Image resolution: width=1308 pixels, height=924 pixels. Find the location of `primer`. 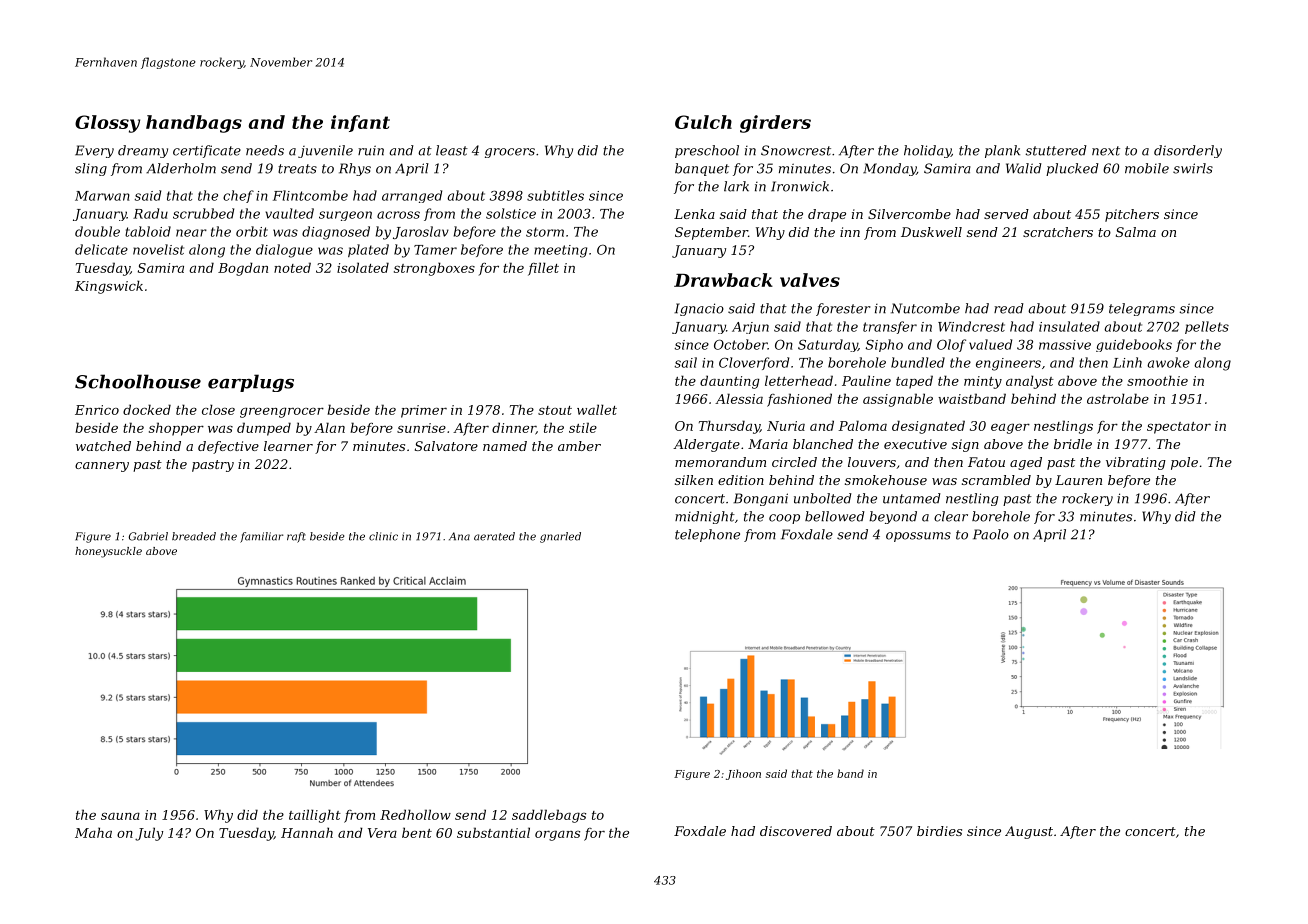

primer is located at coordinates (424, 411).
